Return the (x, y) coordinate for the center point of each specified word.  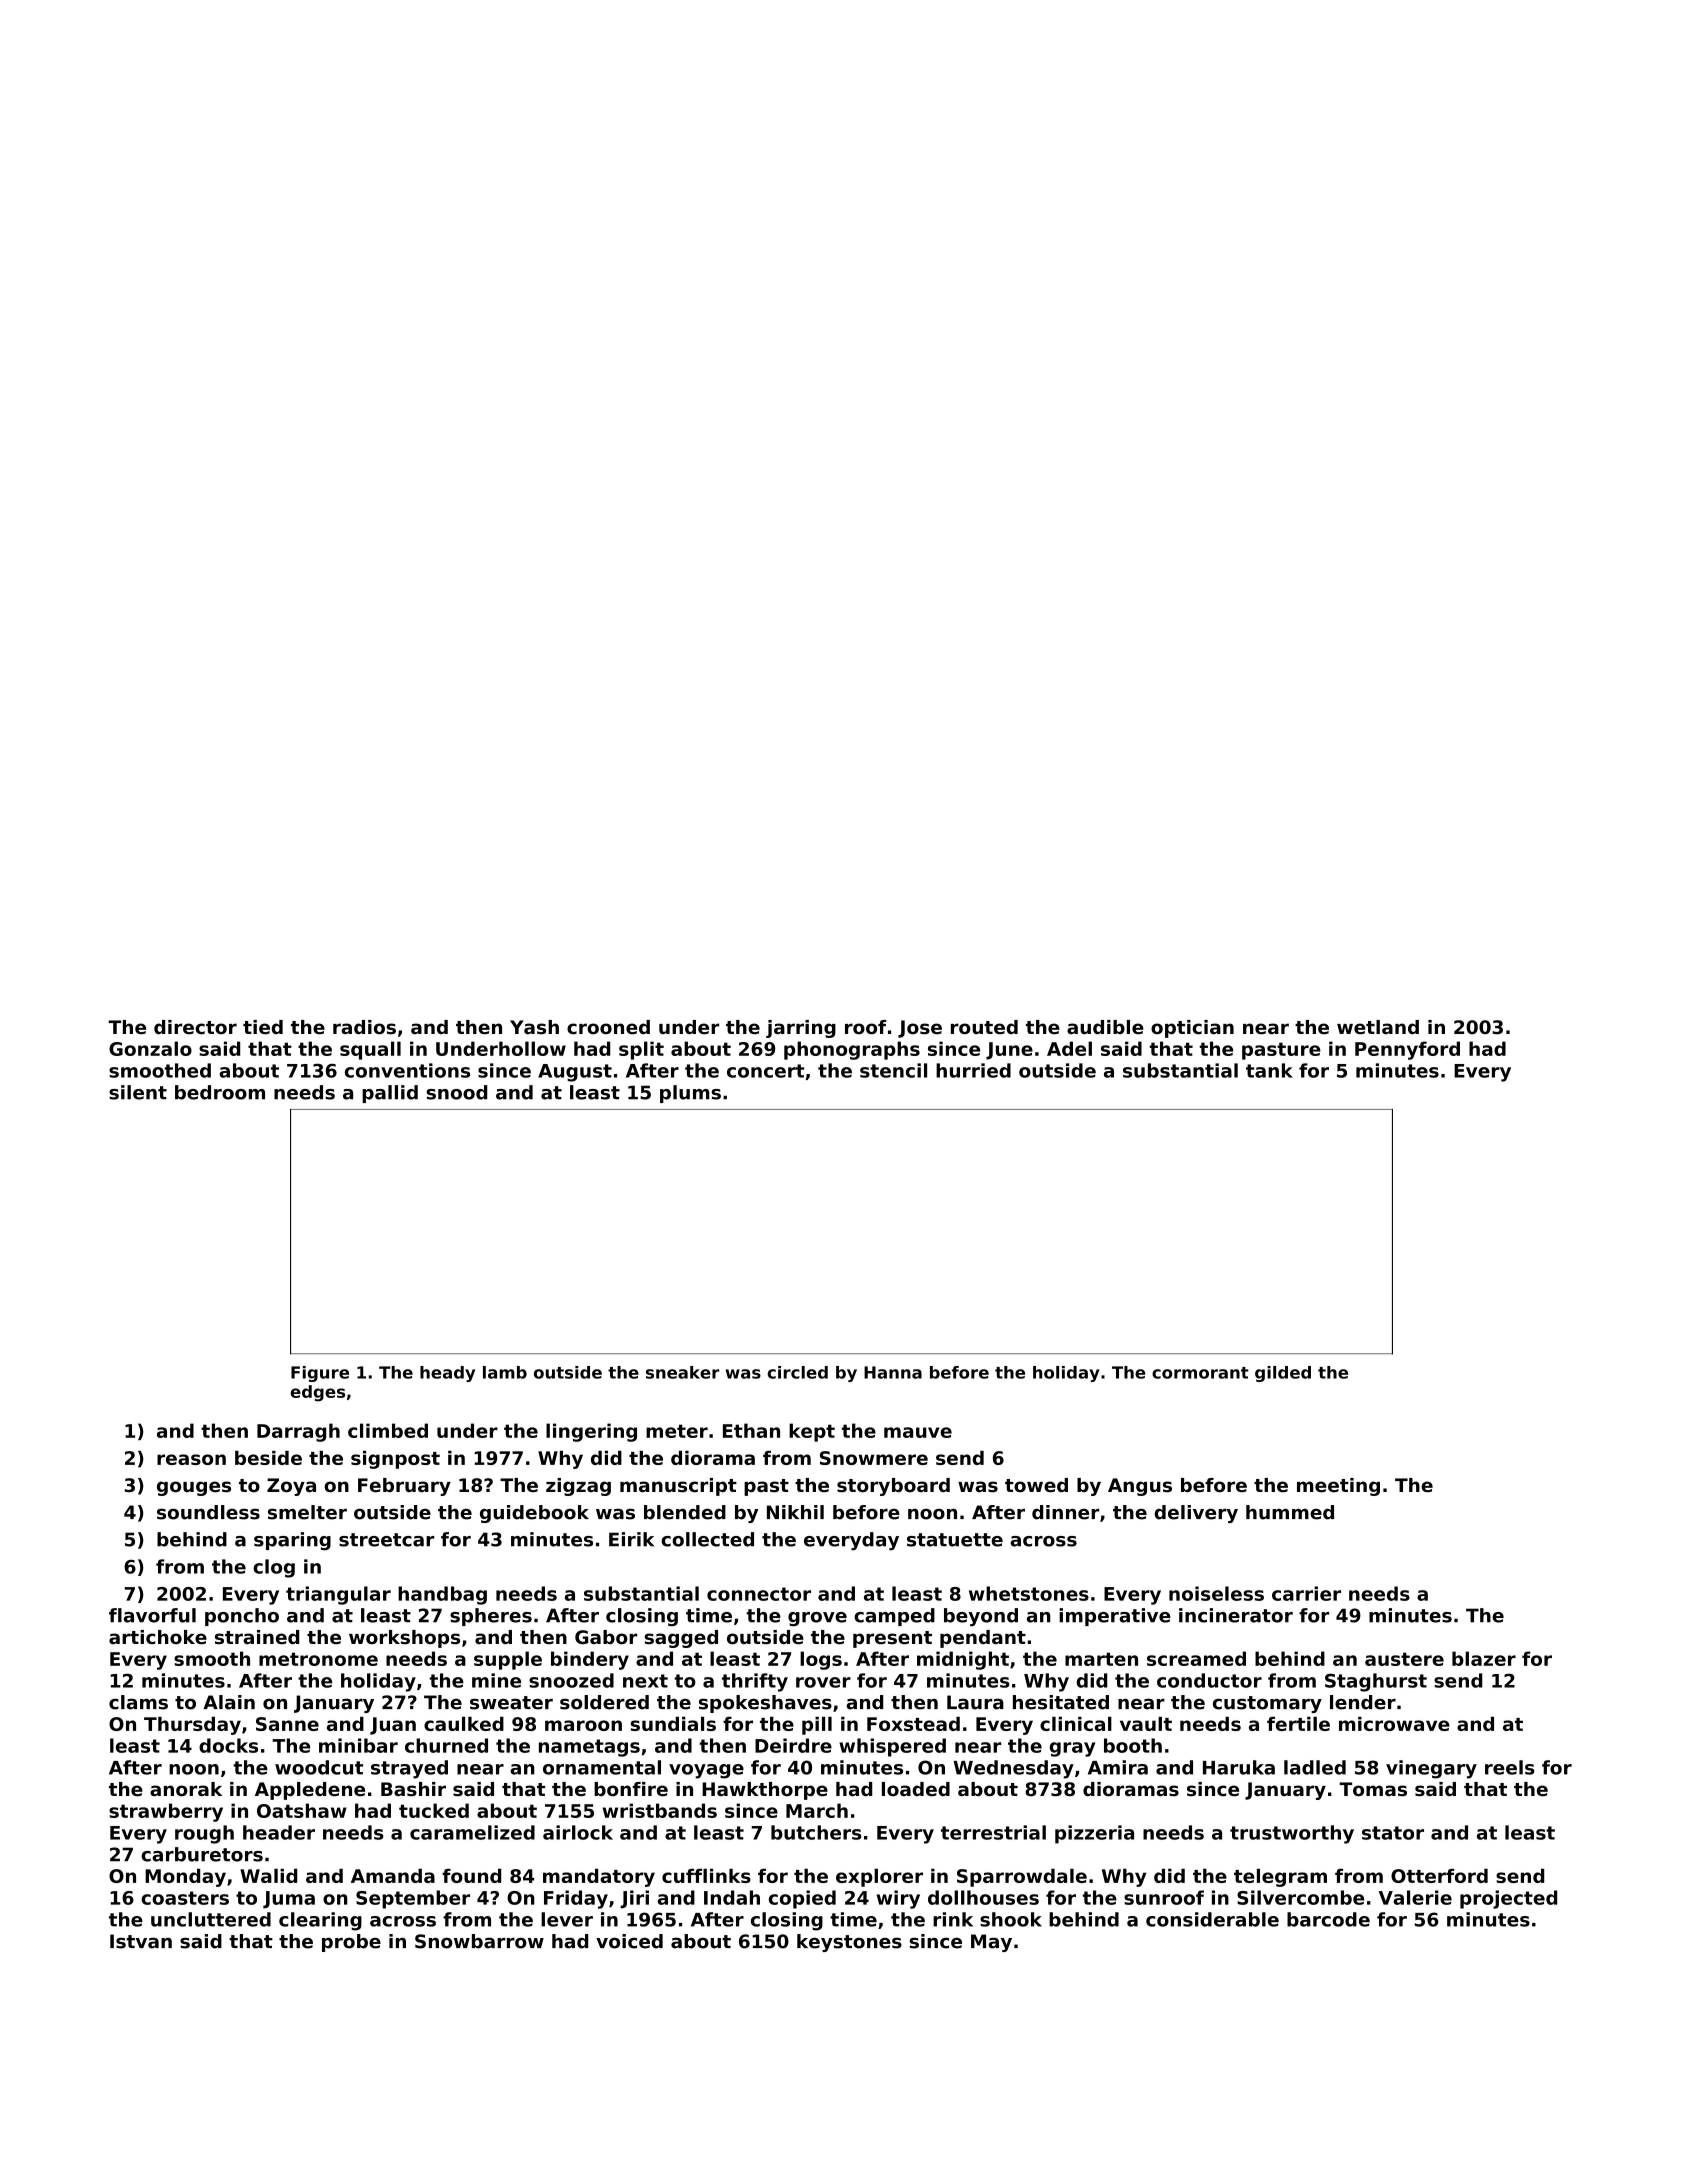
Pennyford (1407, 1050)
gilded (1283, 1374)
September (413, 1899)
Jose (920, 1029)
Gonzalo (150, 1048)
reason (191, 1459)
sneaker (682, 1372)
